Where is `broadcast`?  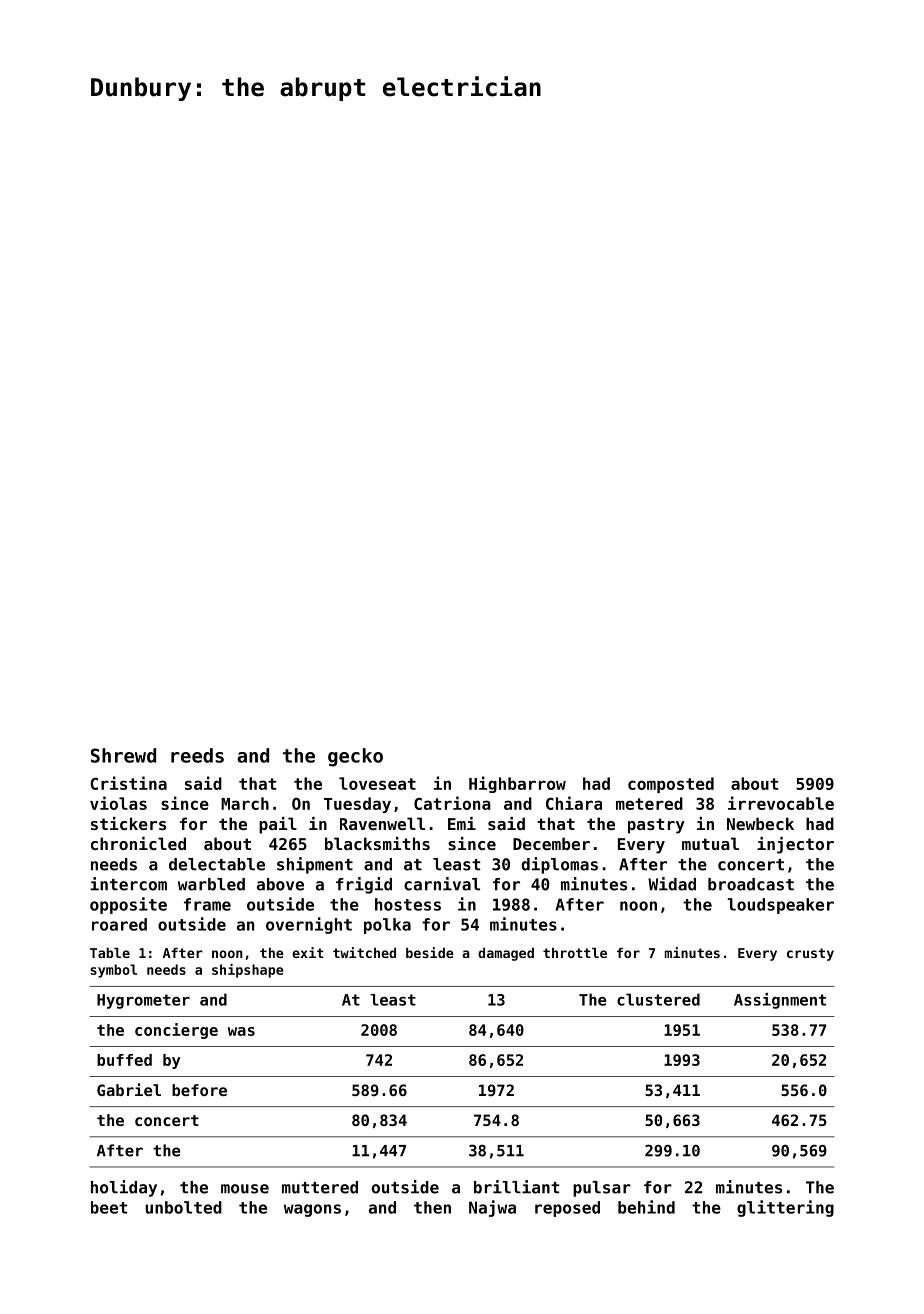
broadcast is located at coordinates (751, 884).
